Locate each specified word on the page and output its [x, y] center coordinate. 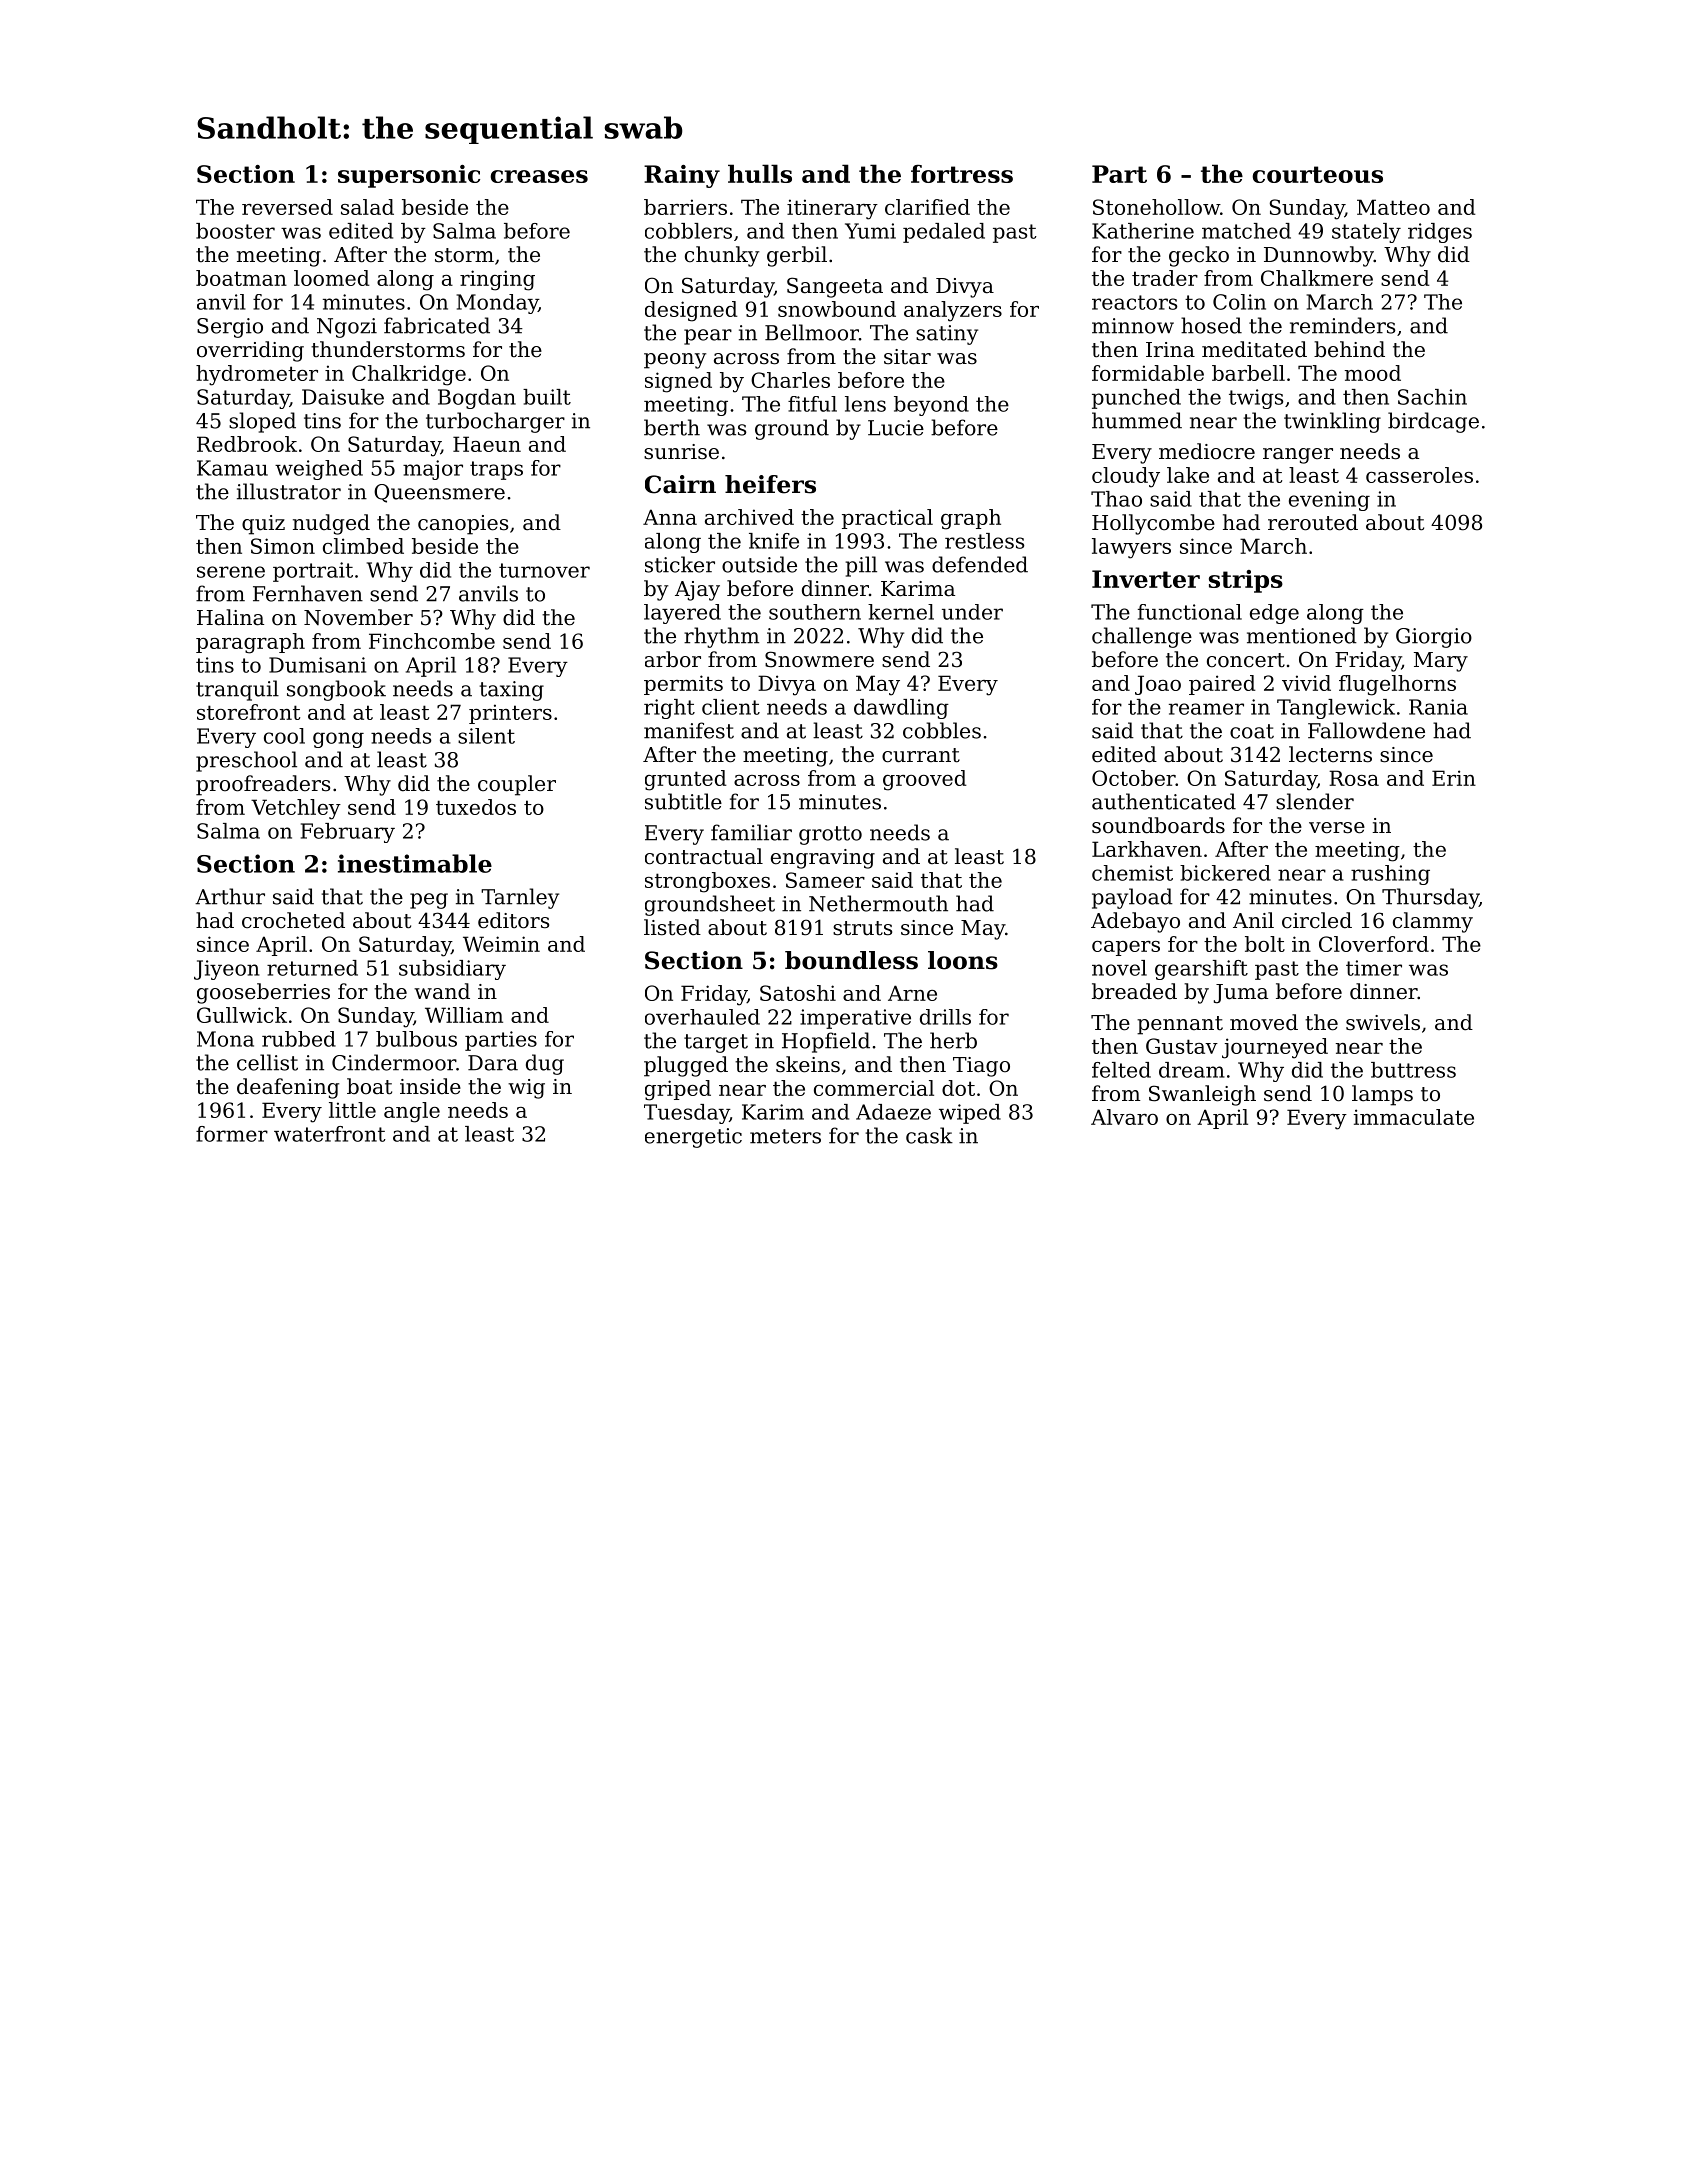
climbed [363, 546]
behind [1349, 349]
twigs [1256, 399]
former [232, 1134]
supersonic [409, 176]
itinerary [832, 209]
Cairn [680, 484]
